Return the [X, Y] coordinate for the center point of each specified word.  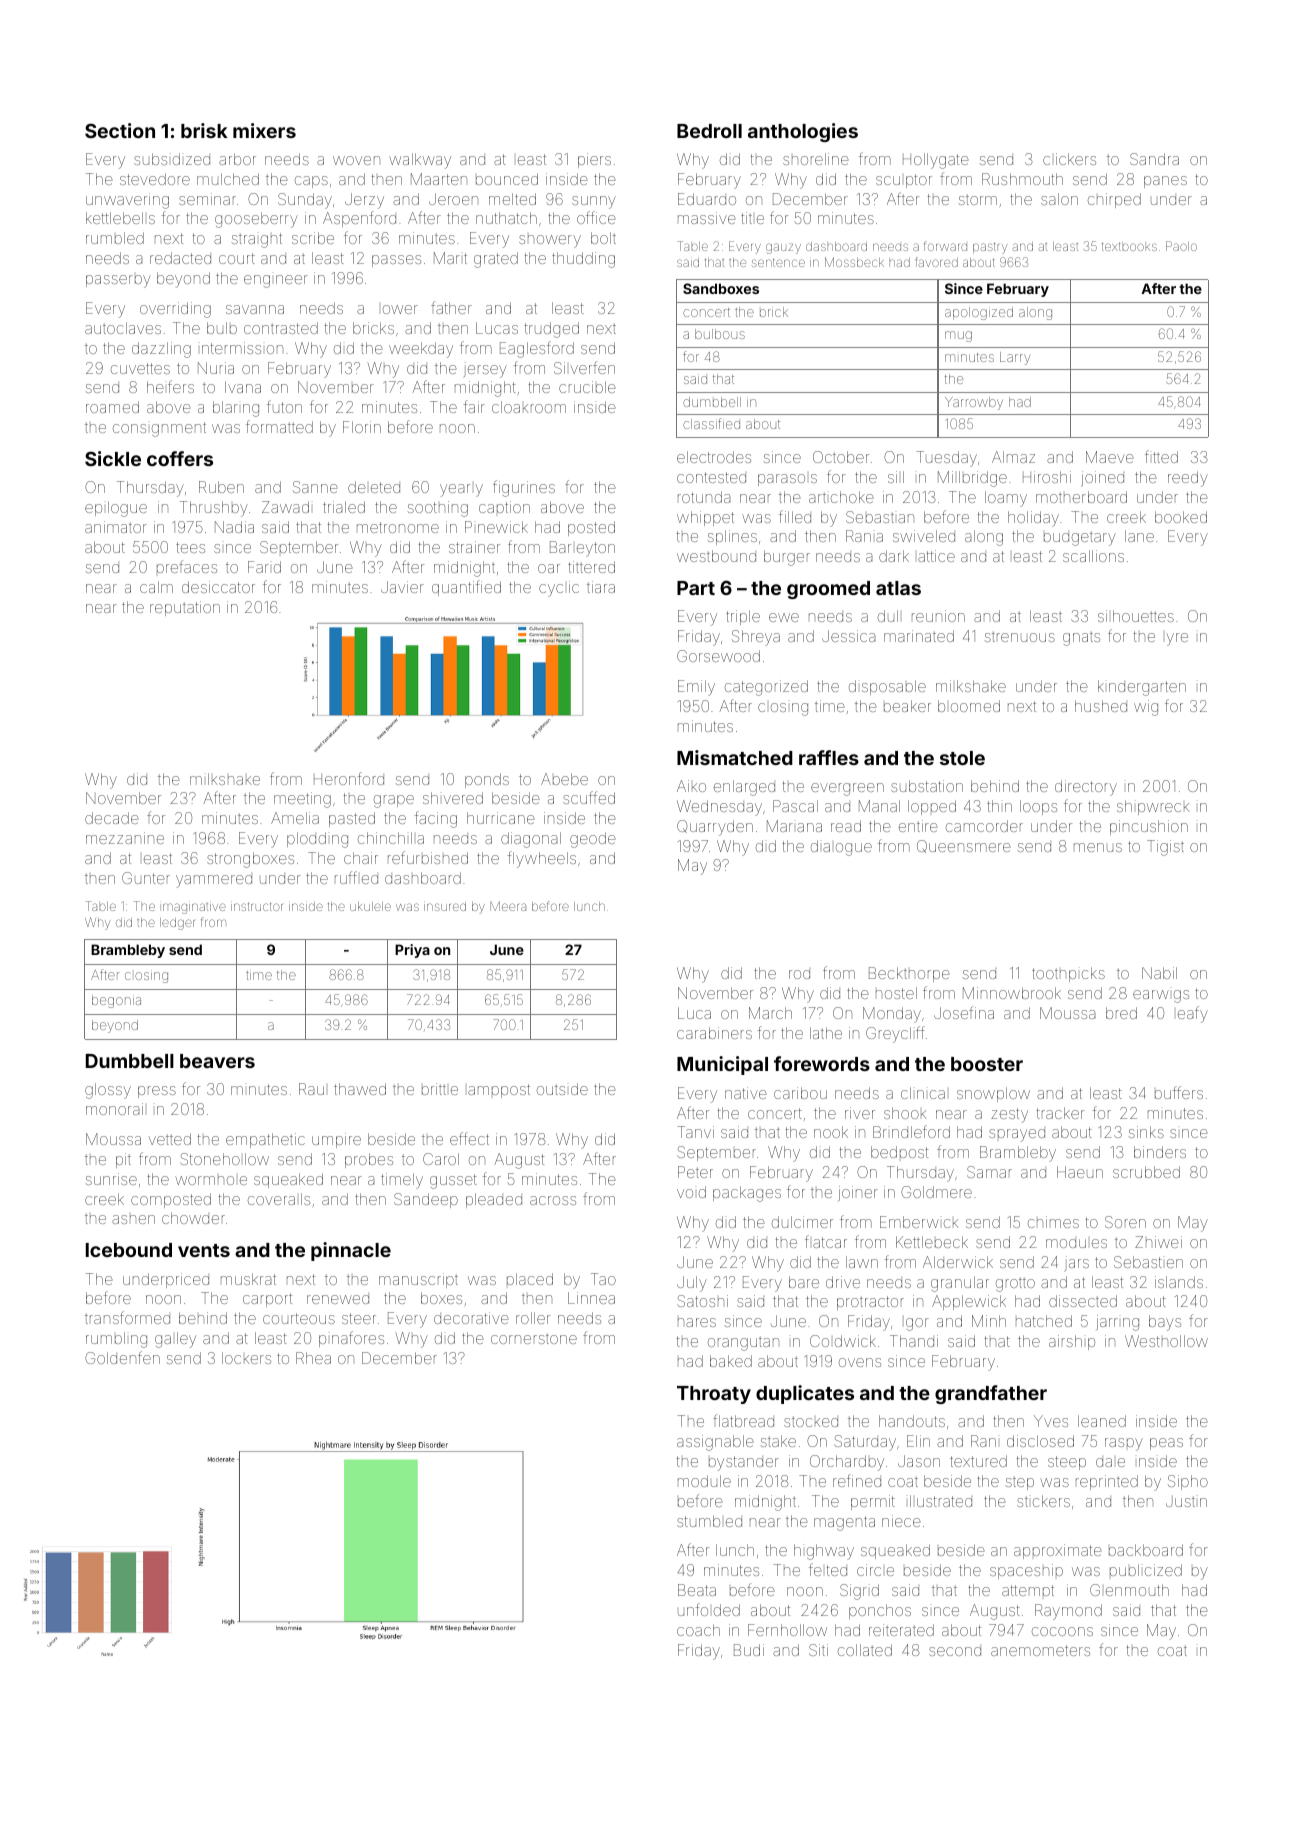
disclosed [1040, 1441]
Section [120, 130]
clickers [1069, 159]
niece [901, 1521]
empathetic [265, 1140]
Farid [264, 567]
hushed [1101, 706]
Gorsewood [718, 656]
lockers [246, 1358]
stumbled [709, 1521]
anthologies [803, 132]
